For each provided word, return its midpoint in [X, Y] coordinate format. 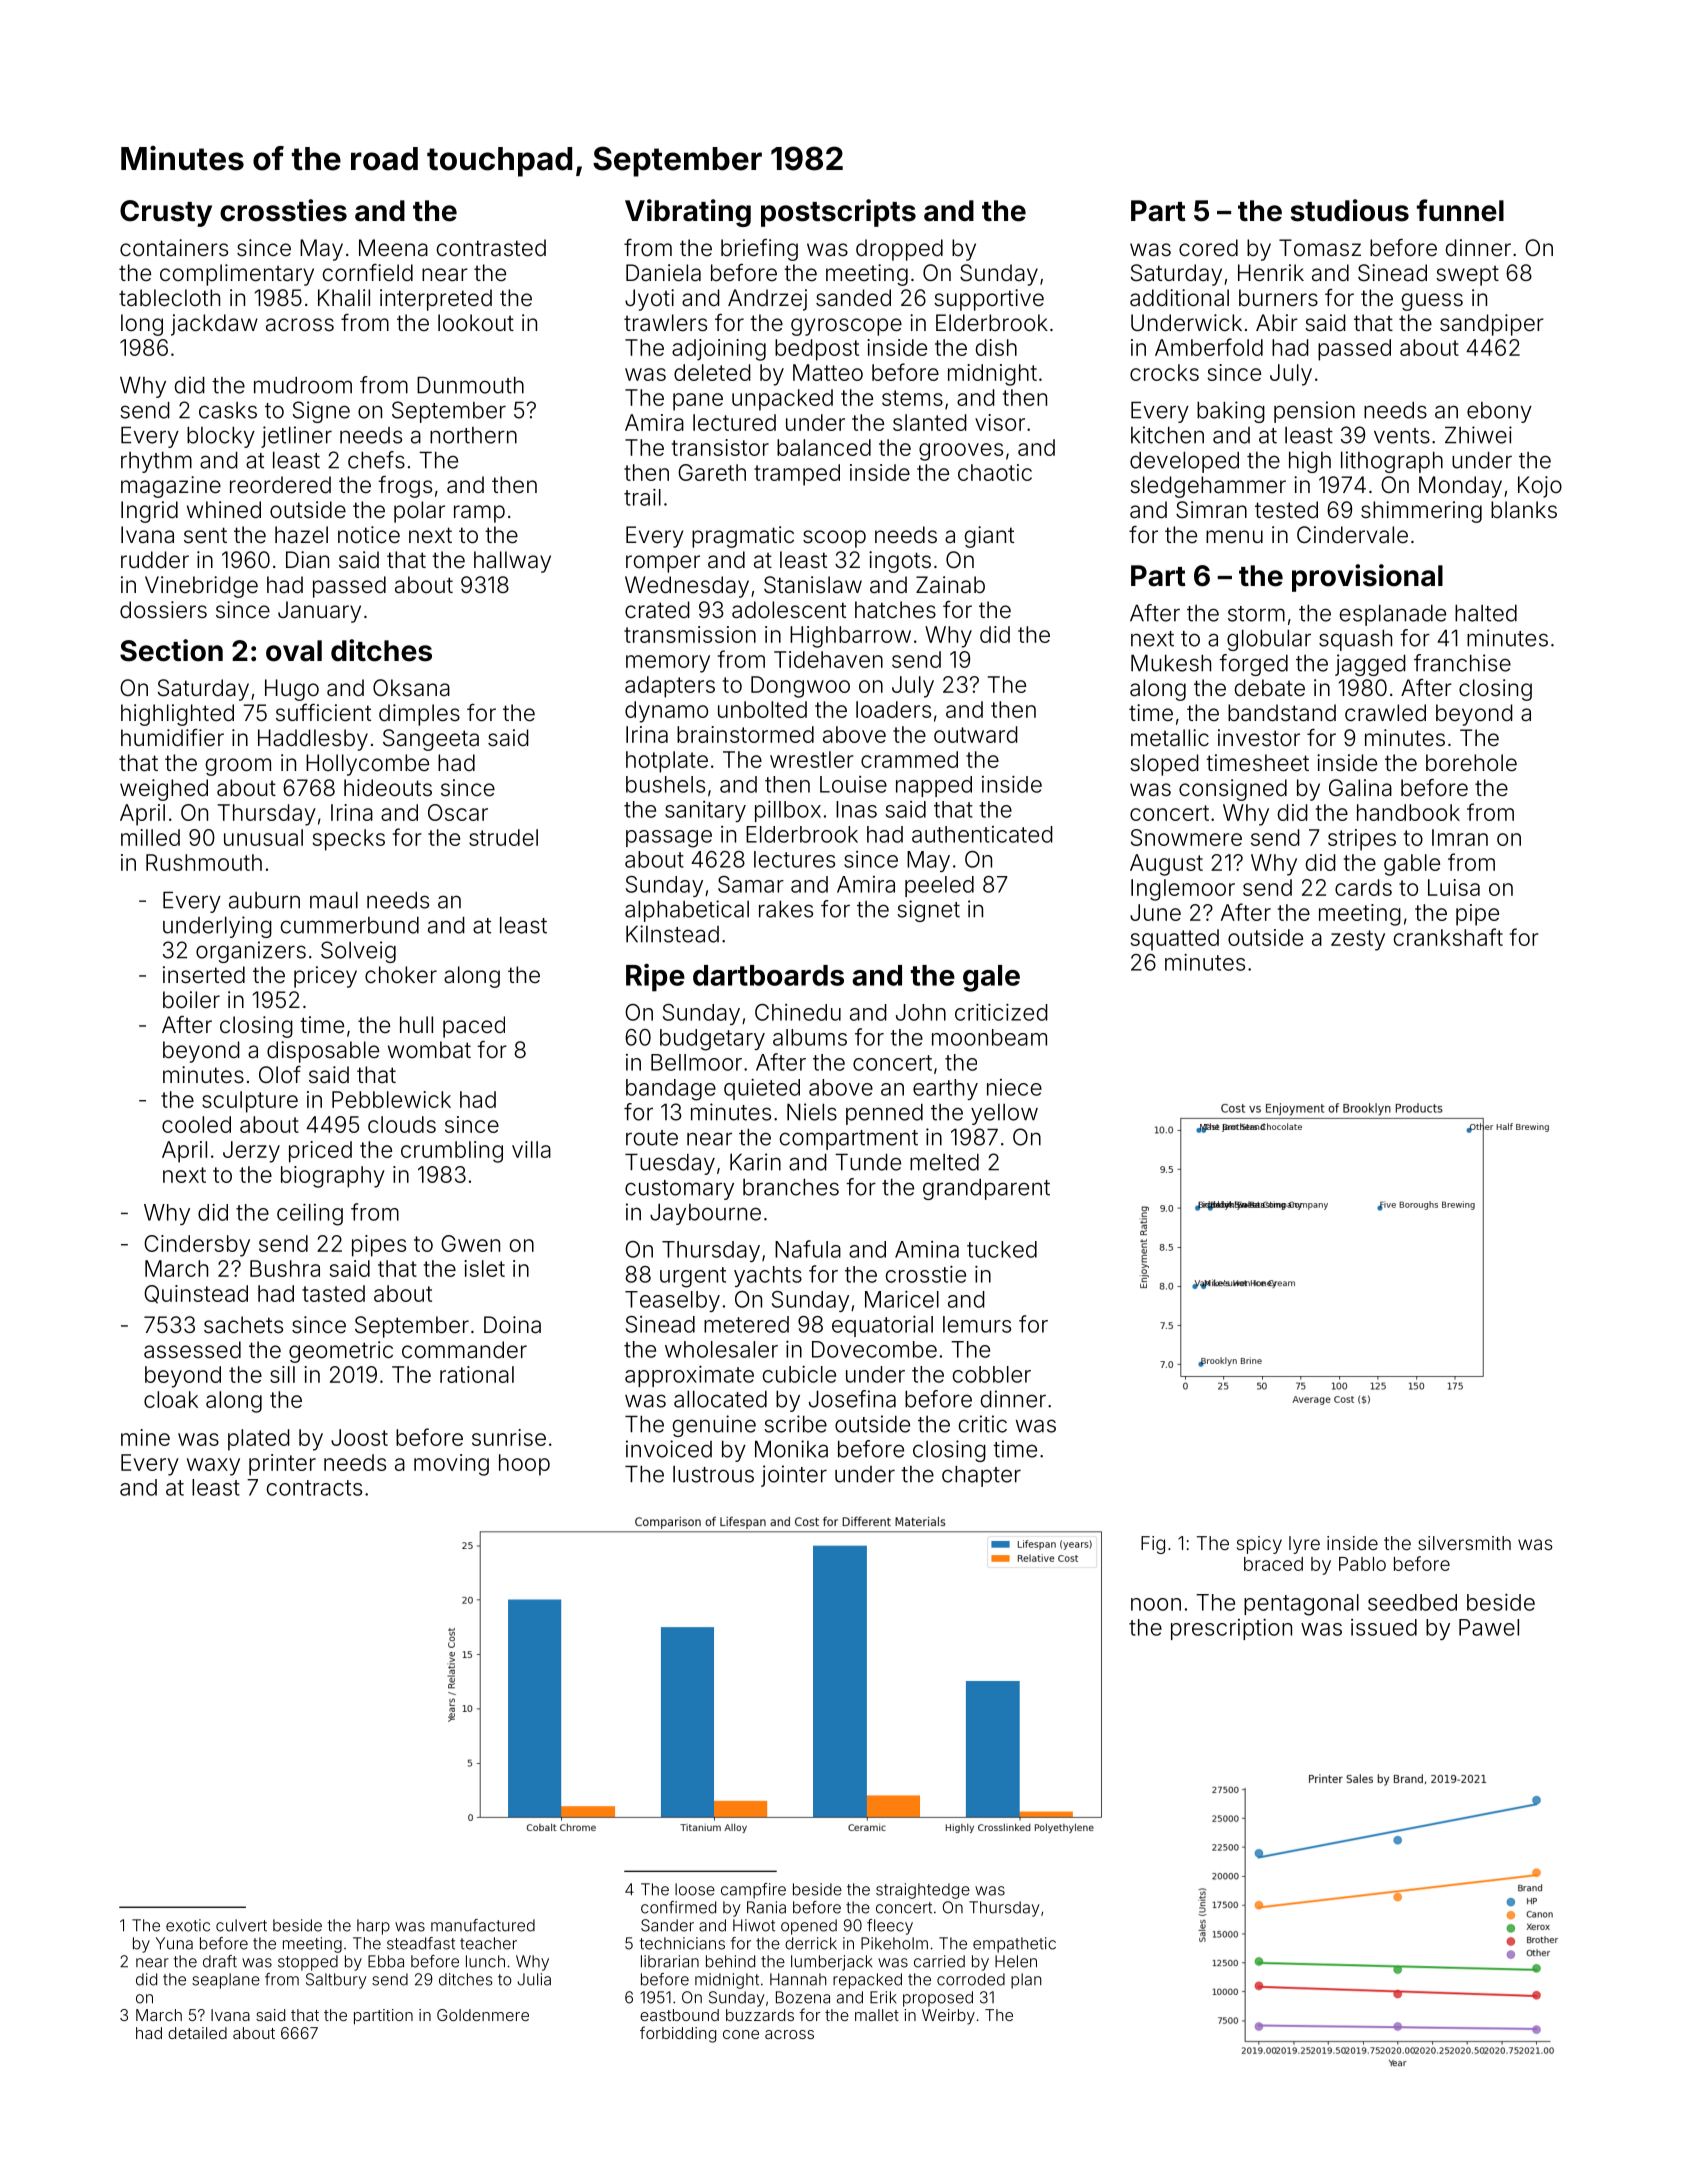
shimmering [1421, 512]
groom [238, 767]
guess [1432, 302]
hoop [524, 1465]
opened [809, 1927]
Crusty [166, 213]
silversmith [1464, 1543]
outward [976, 734]
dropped [899, 250]
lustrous [713, 1474]
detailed [197, 2033]
